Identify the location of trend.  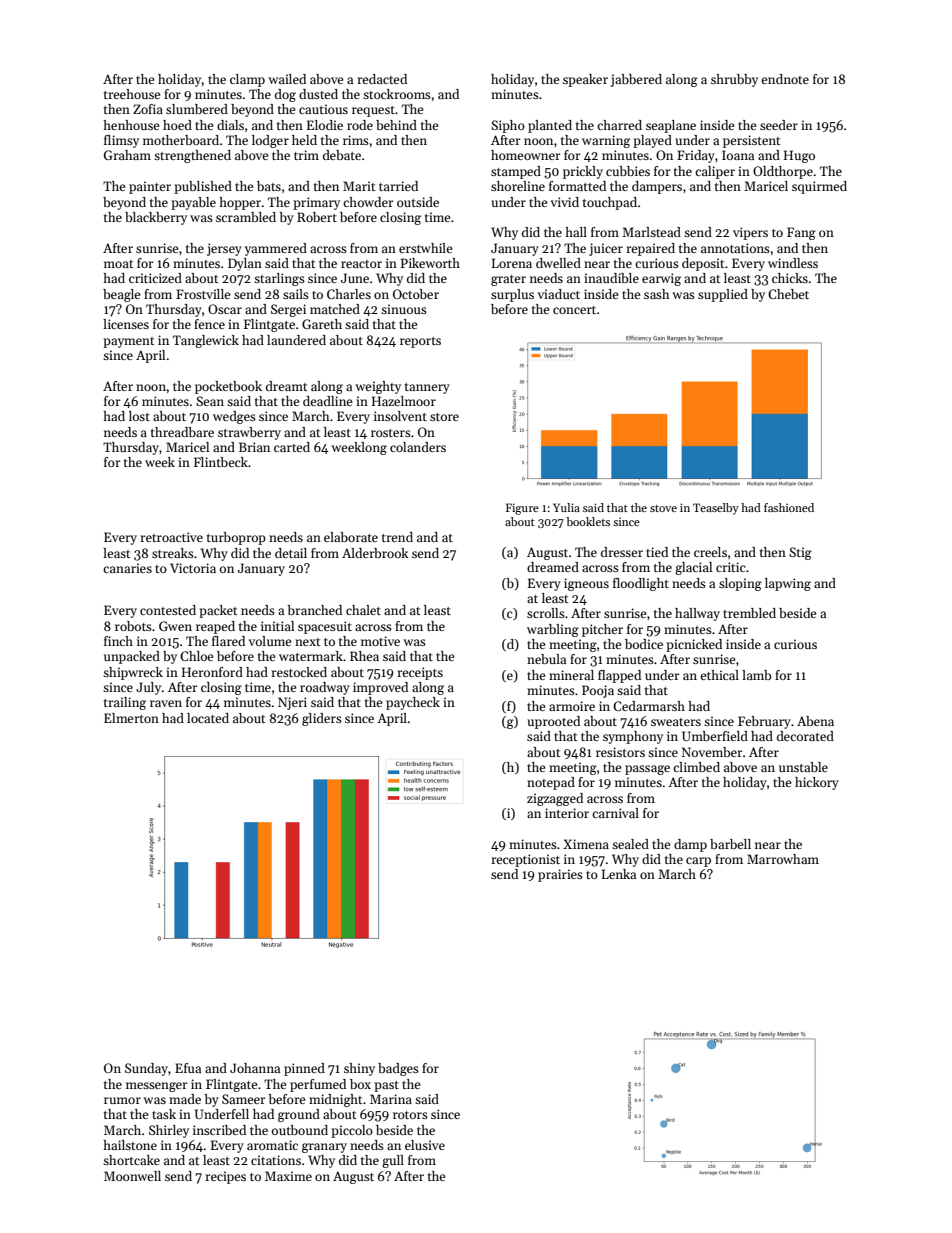
(397, 537).
